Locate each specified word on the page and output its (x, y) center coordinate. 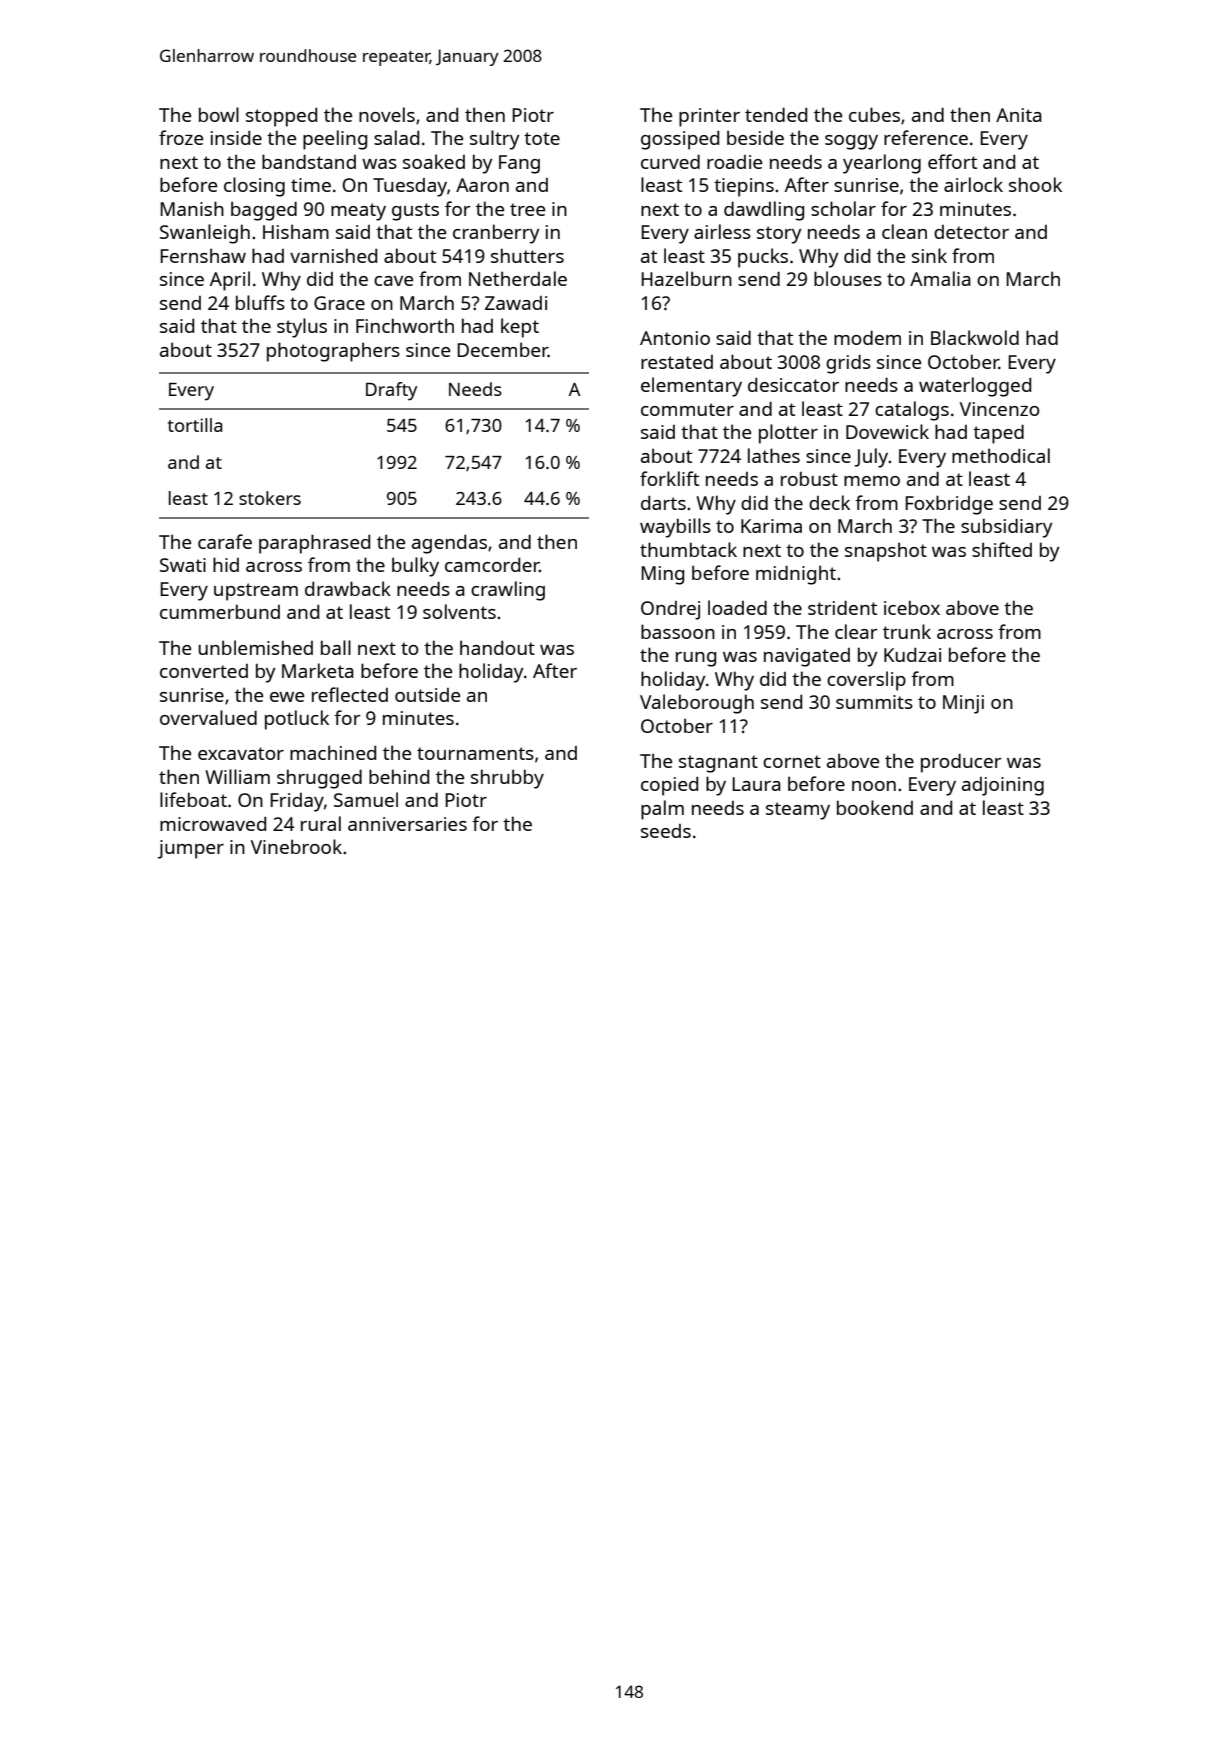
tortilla (195, 425)
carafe (225, 541)
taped (998, 434)
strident (842, 607)
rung (696, 659)
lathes (774, 455)
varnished (333, 255)
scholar (843, 208)
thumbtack (688, 549)
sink (929, 255)
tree (527, 209)
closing (254, 187)
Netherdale (518, 278)
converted (204, 671)
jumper (191, 849)
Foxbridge (949, 505)
